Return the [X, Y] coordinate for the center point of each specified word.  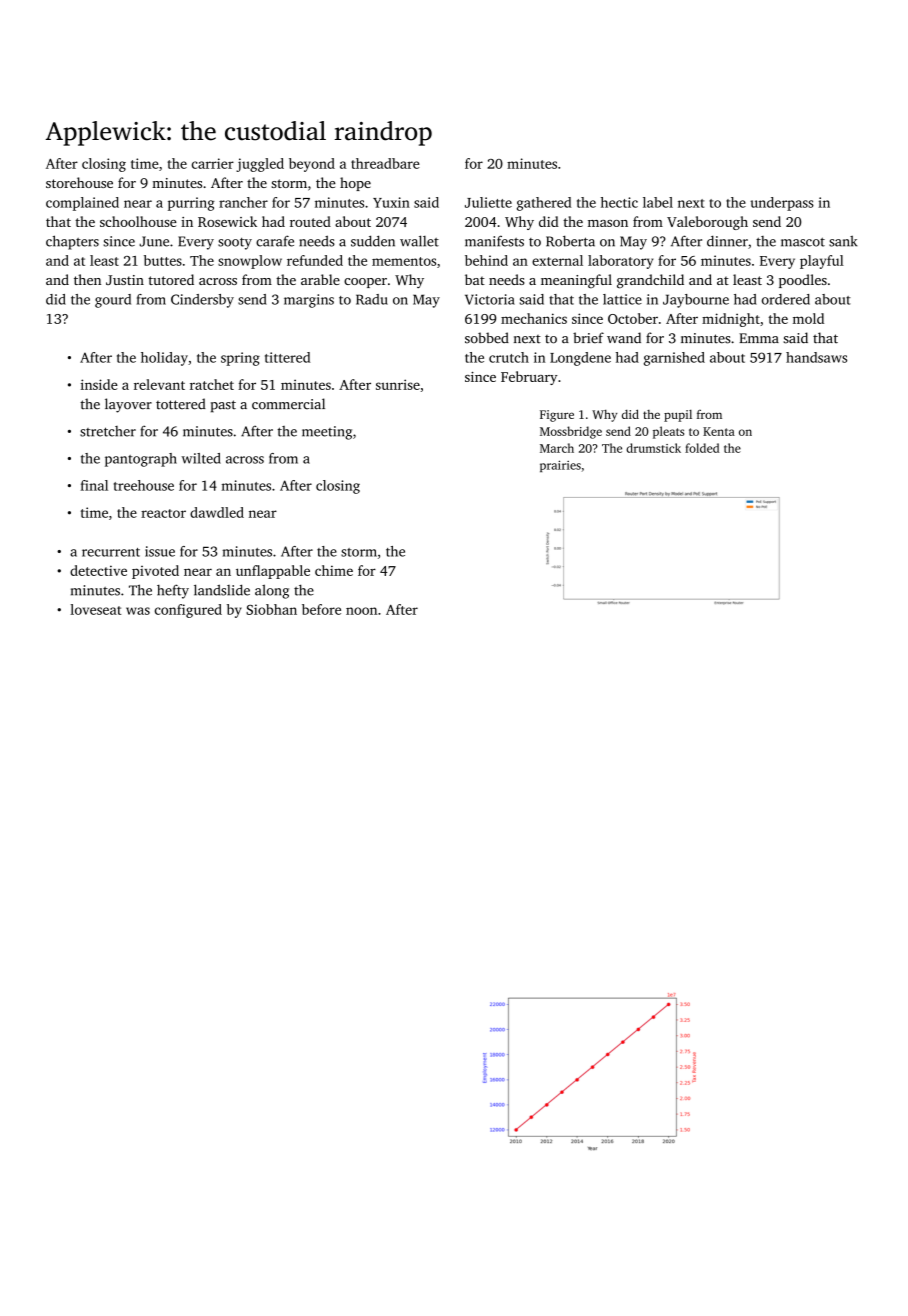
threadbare [385, 163]
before [321, 609]
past [223, 406]
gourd [113, 301]
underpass [782, 204]
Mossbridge [571, 432]
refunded [315, 260]
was [138, 611]
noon [361, 611]
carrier [213, 163]
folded [702, 448]
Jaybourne [696, 301]
